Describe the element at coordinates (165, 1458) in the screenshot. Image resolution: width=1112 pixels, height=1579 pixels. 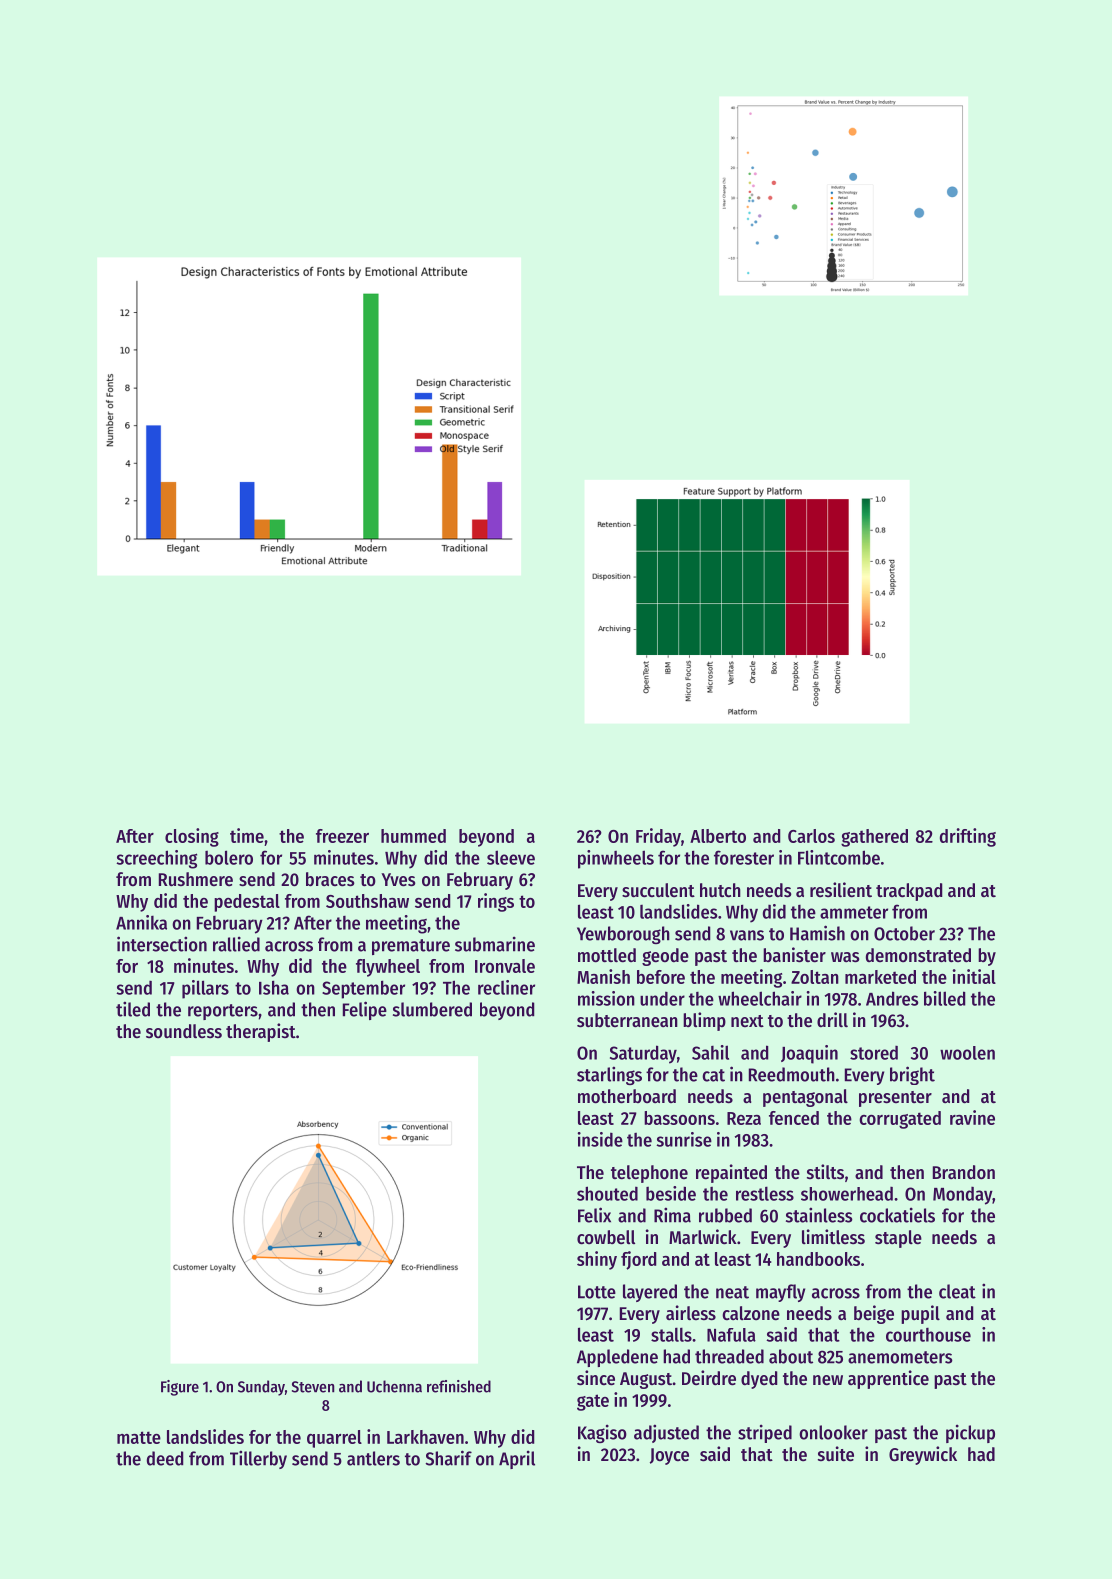
I see `deed` at that location.
